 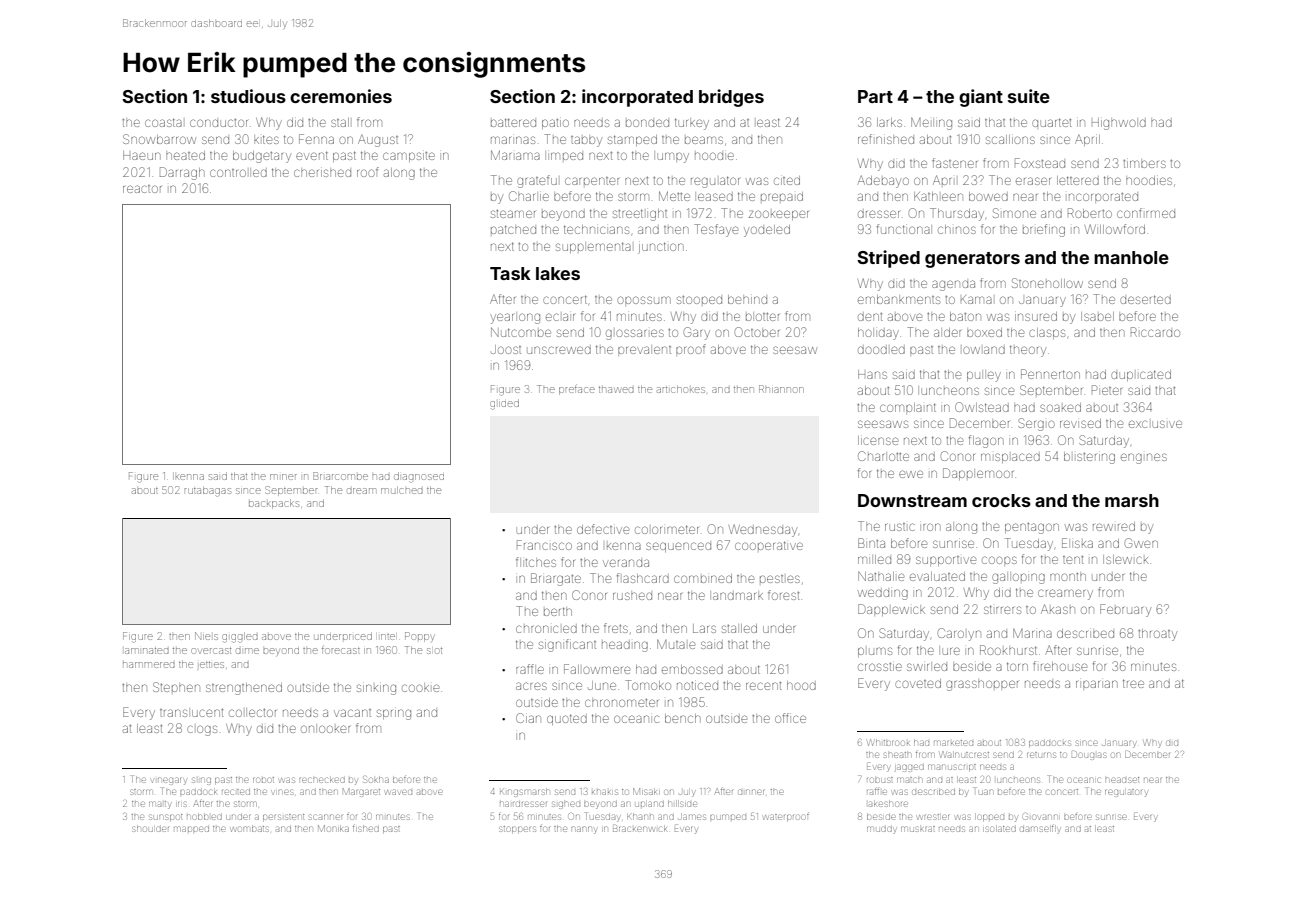 I want to click on patio, so click(x=555, y=124).
